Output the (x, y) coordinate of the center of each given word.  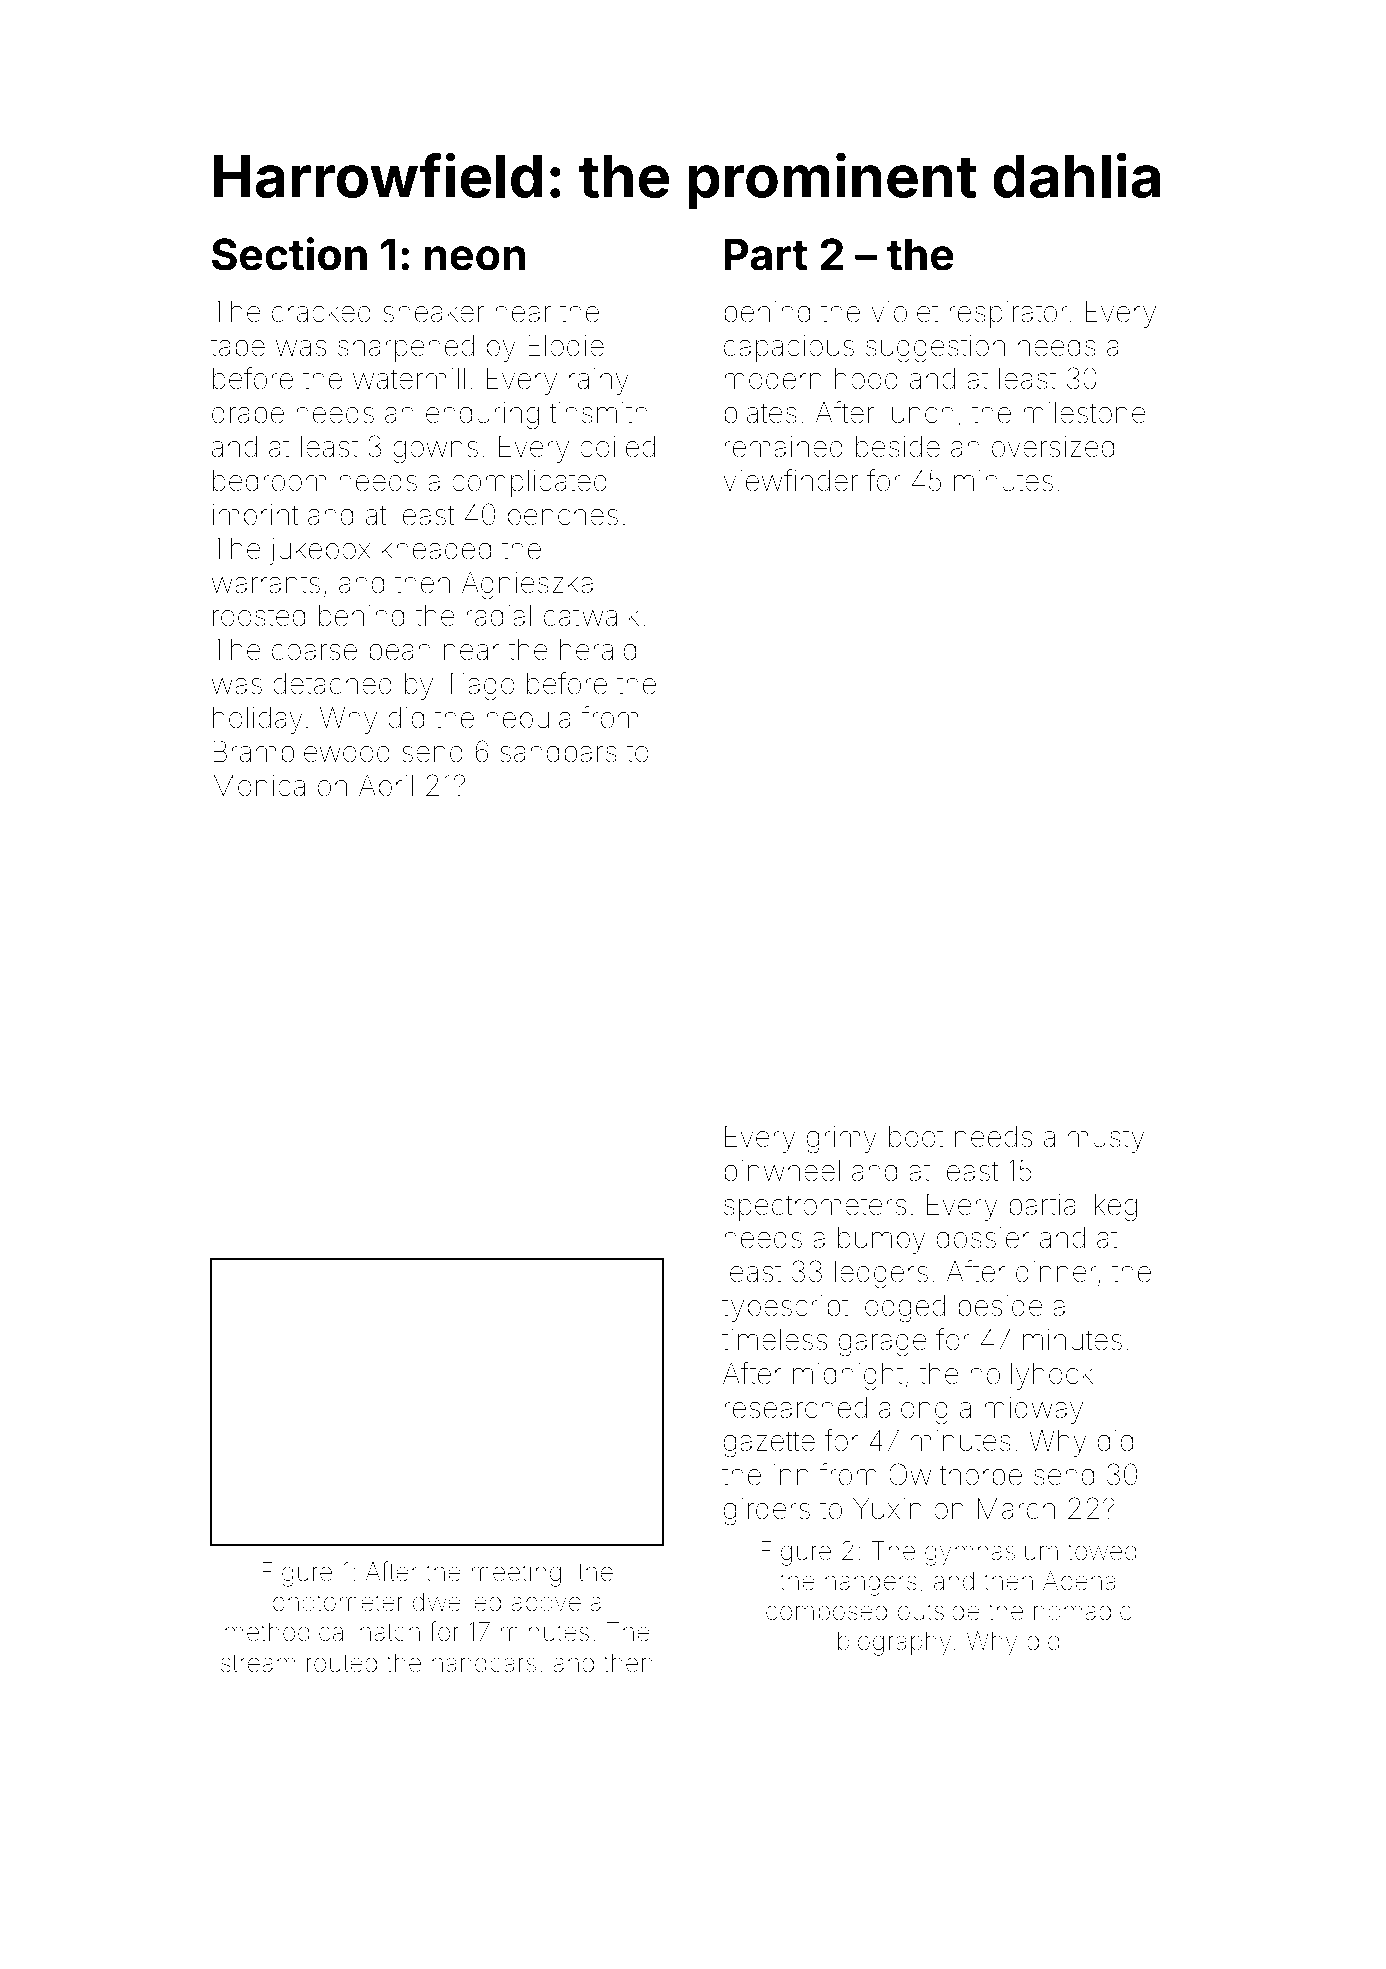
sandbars (558, 752)
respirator (1008, 314)
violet (905, 312)
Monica (259, 786)
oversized (1053, 447)
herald (598, 650)
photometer (338, 1604)
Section (289, 254)
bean (400, 650)
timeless (774, 1340)
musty (1106, 1140)
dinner (1056, 1272)
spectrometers (815, 1208)
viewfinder (790, 480)
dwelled (457, 1602)
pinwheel (782, 1173)
